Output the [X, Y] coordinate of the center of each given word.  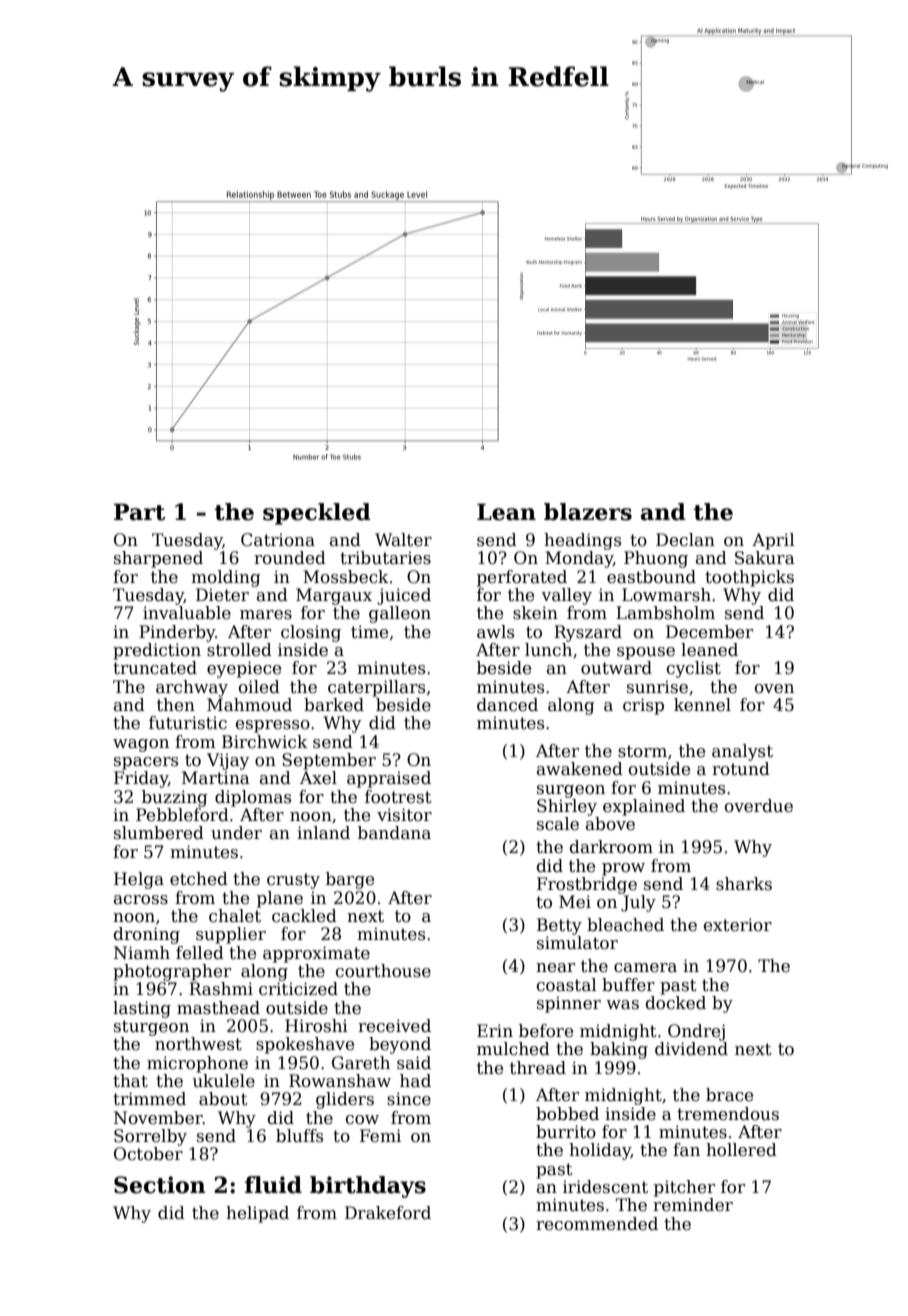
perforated [522, 578]
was [622, 1005]
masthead [218, 1008]
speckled [317, 514]
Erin [495, 1030]
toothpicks [749, 578]
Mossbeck [346, 577]
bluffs [299, 1136]
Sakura [765, 558]
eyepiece [244, 669]
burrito [566, 1132]
